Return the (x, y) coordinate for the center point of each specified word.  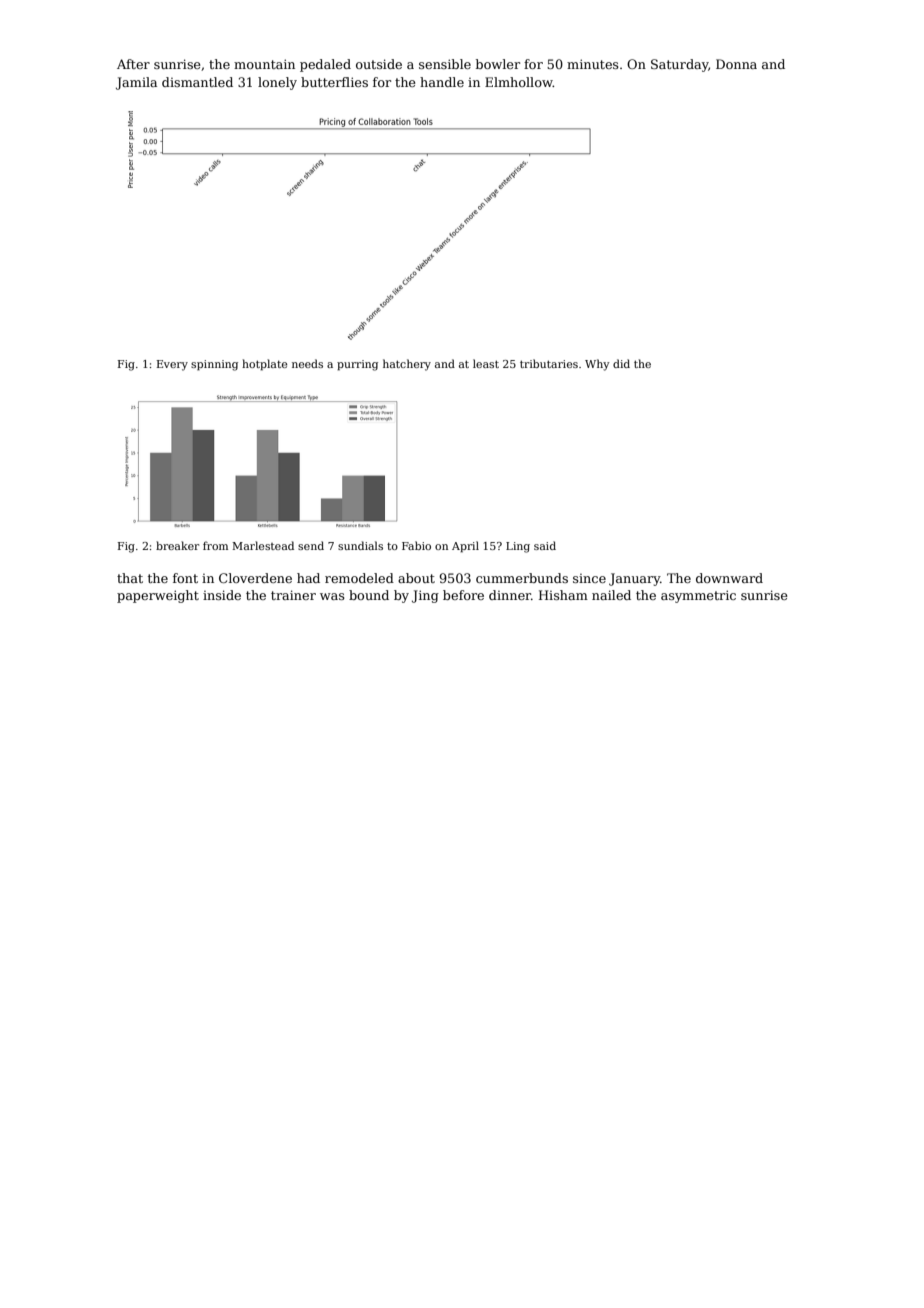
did (621, 363)
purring (357, 365)
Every (172, 365)
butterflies (334, 82)
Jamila (136, 83)
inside (222, 595)
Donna (736, 64)
